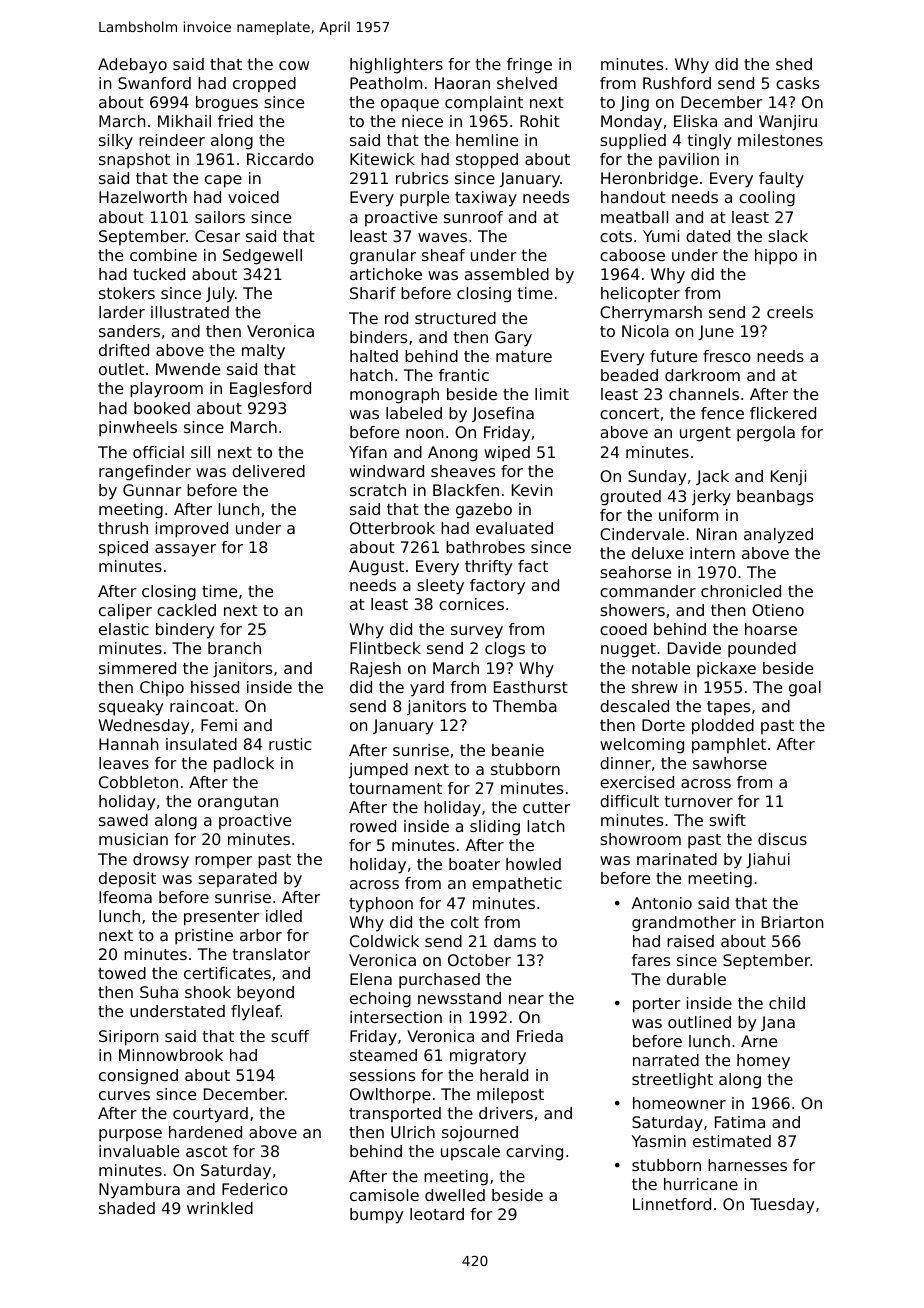 This screenshot has width=924, height=1308. Describe the element at coordinates (385, 648) in the screenshot. I see `Flintbeck` at that location.
